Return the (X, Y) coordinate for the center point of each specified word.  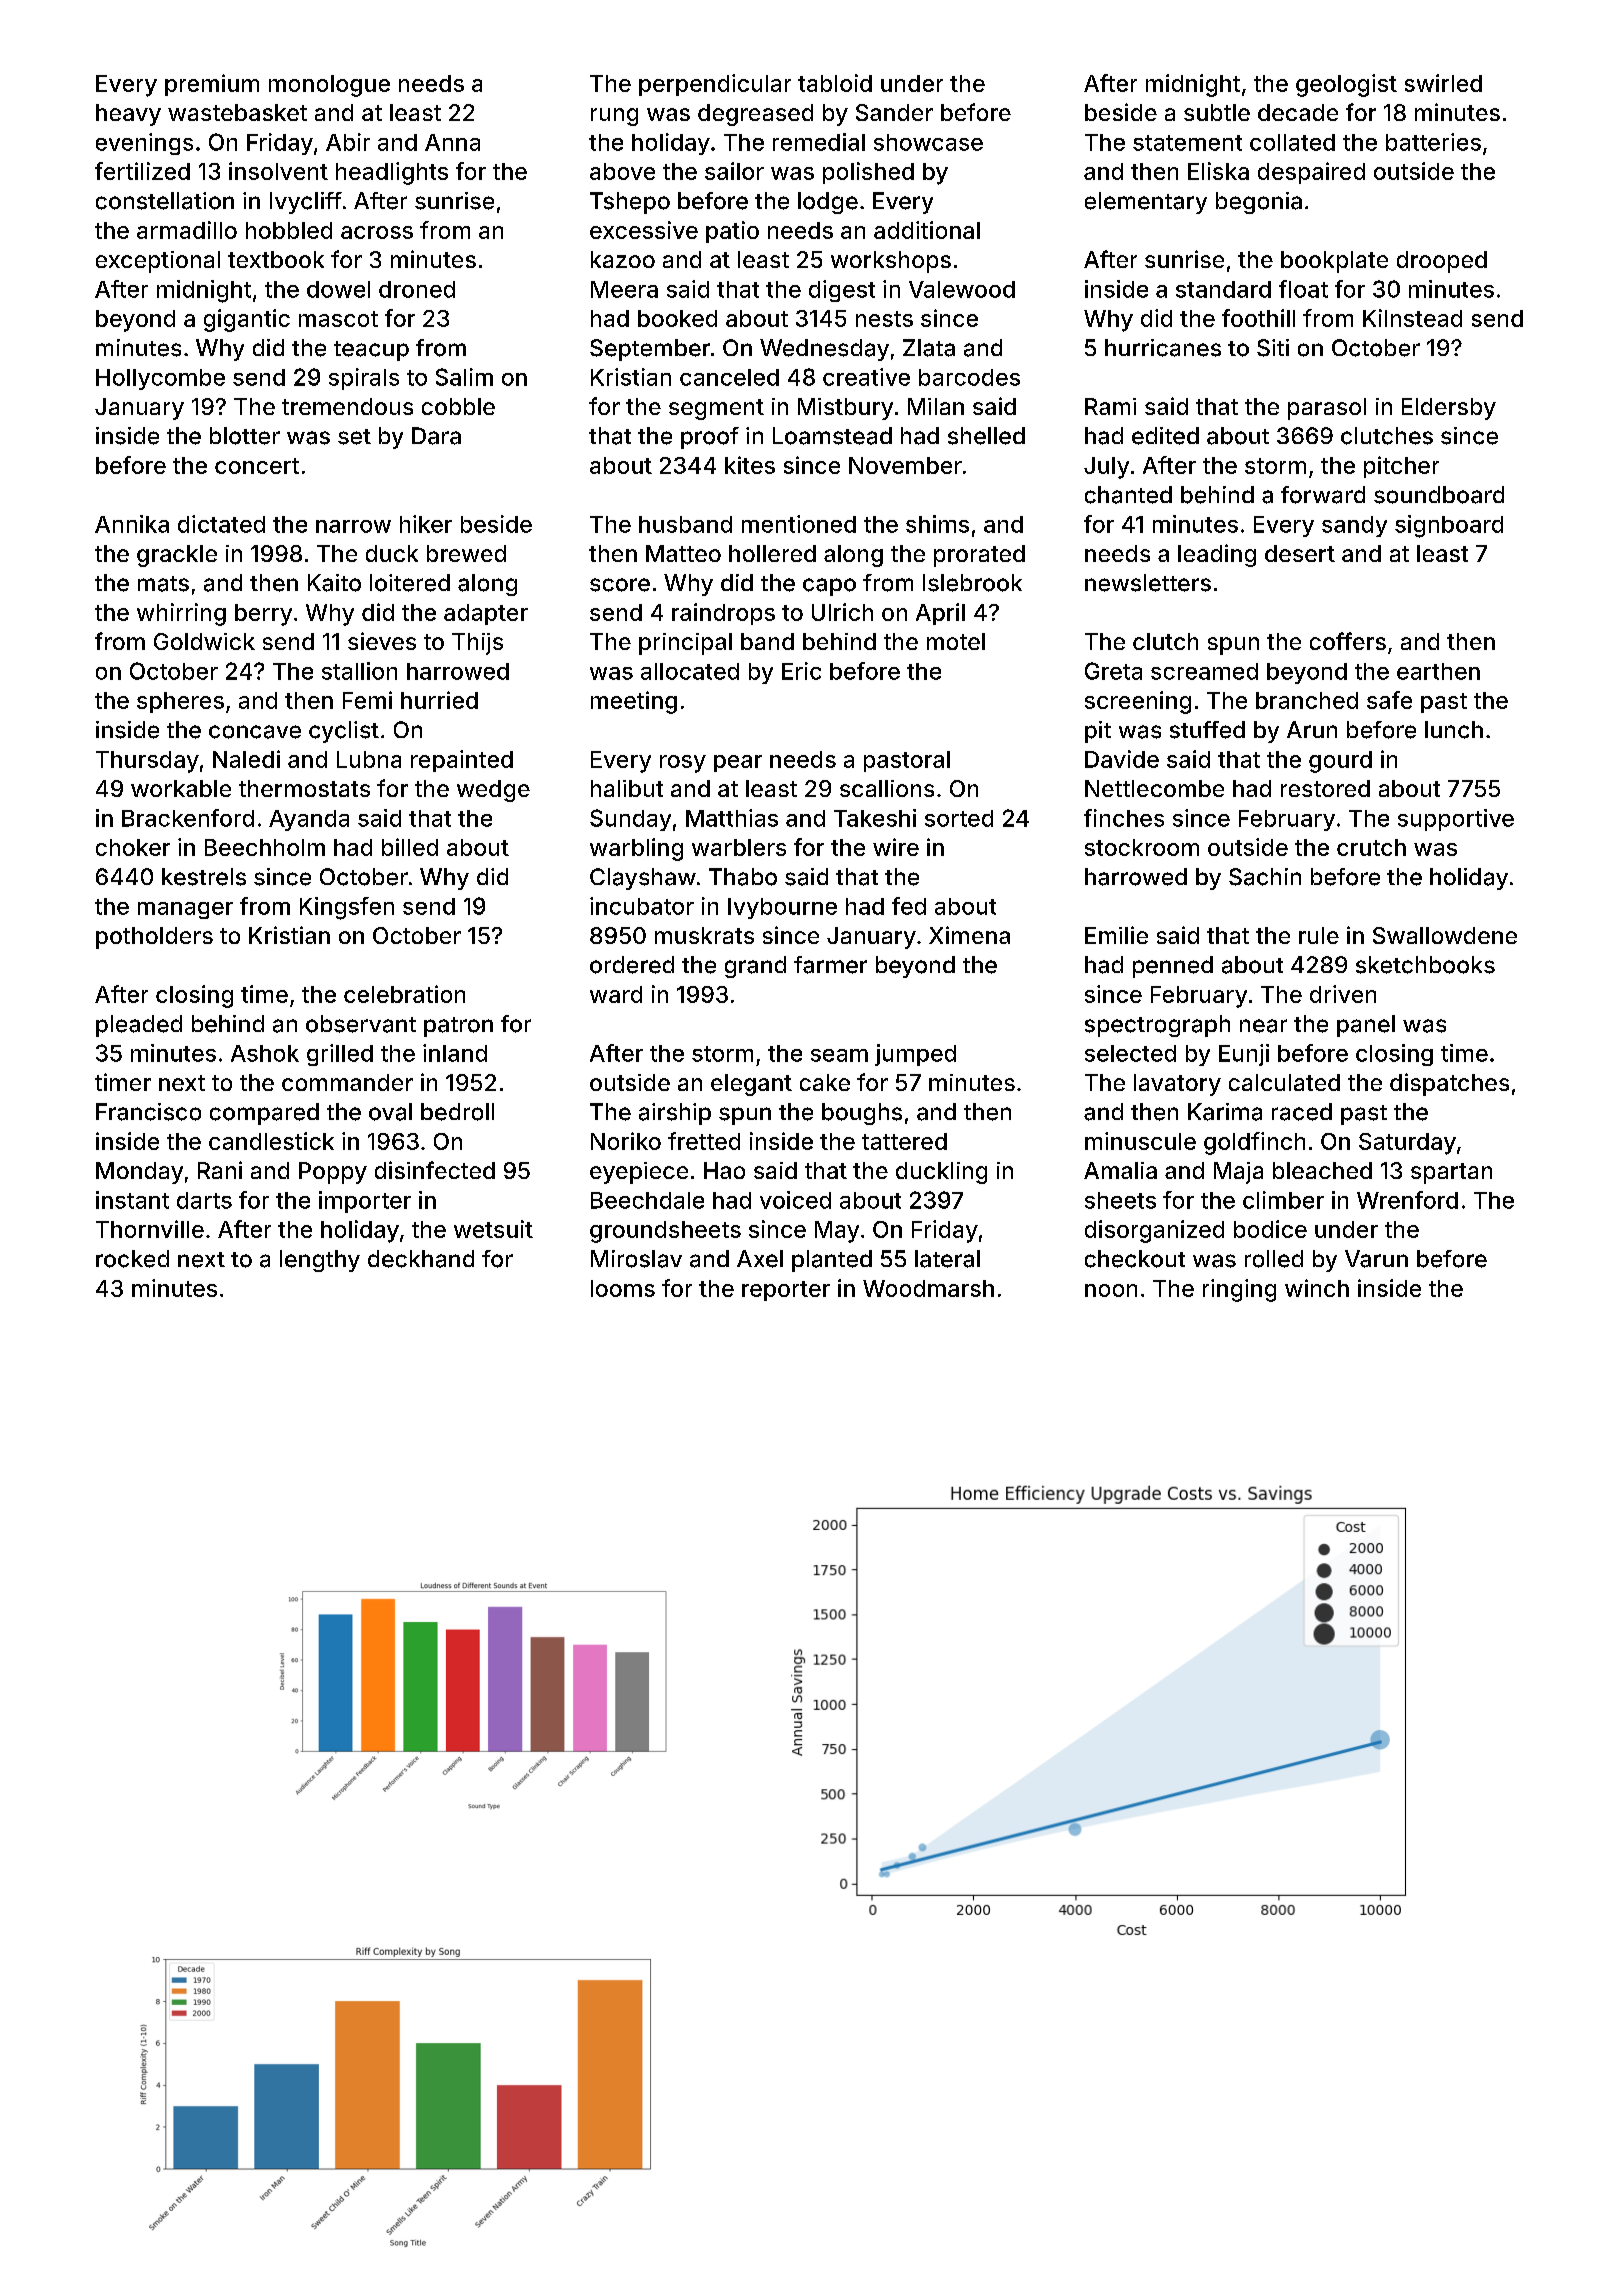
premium (212, 85)
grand (755, 967)
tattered (904, 1141)
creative (866, 377)
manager (185, 910)
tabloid (835, 83)
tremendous (347, 406)
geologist (1346, 85)
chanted (1128, 495)
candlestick (271, 1141)
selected (1130, 1053)
